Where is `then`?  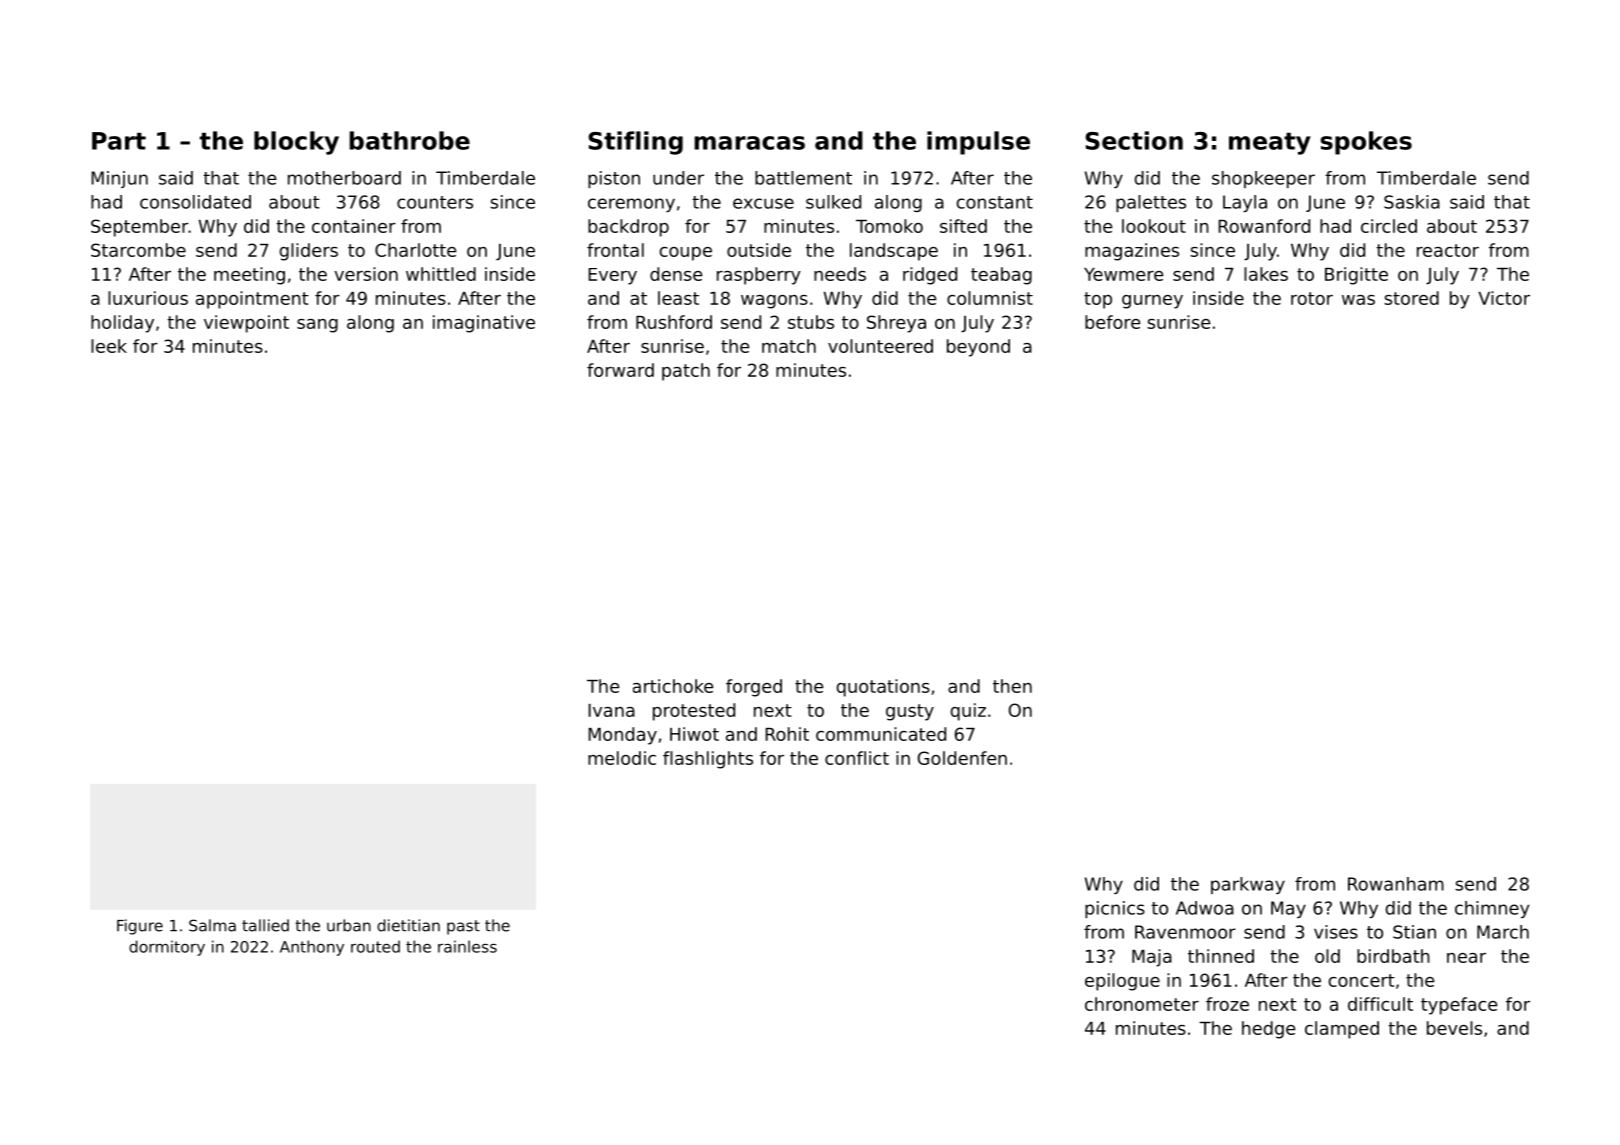 then is located at coordinates (1012, 686).
